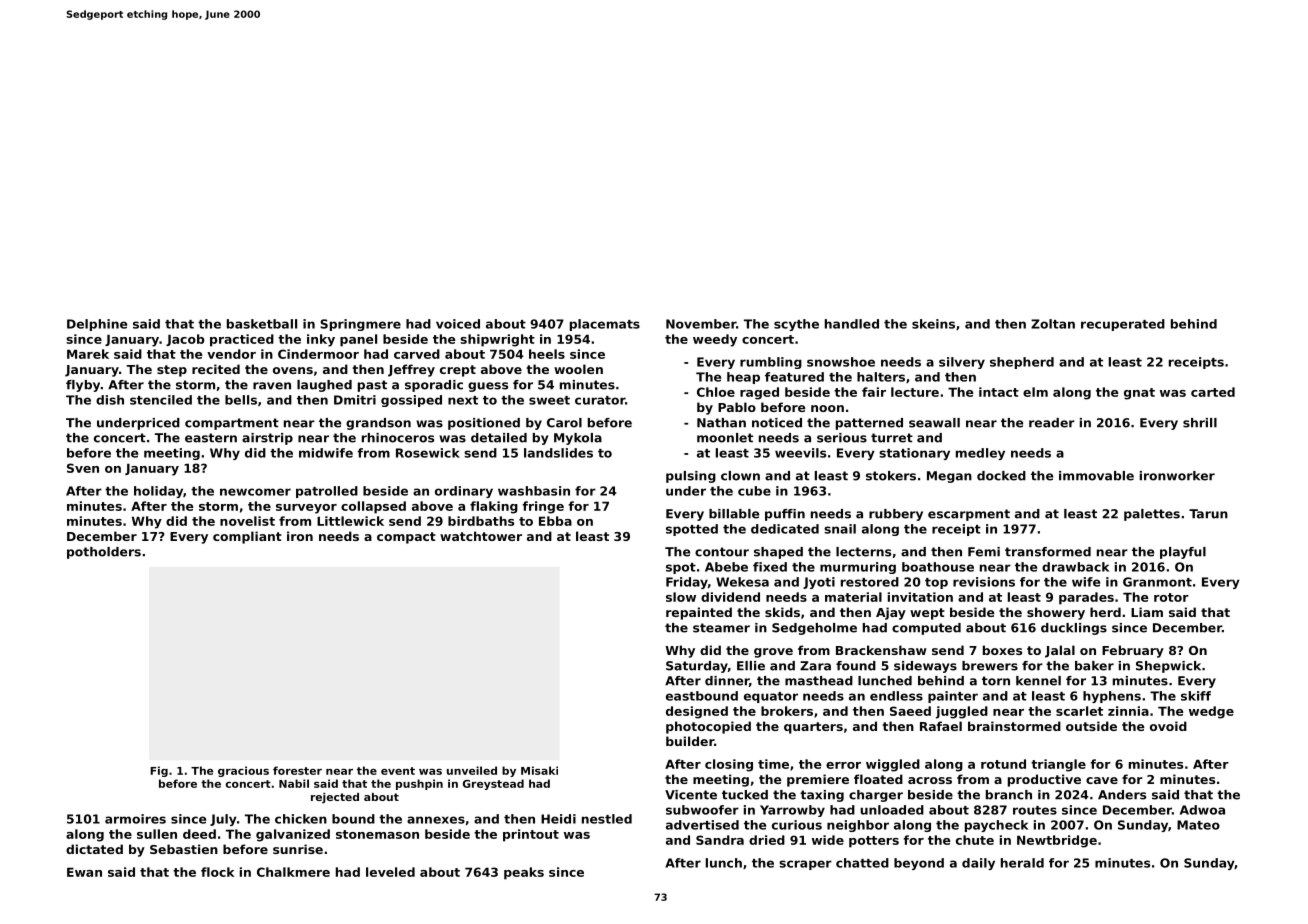 The image size is (1308, 924). Describe the element at coordinates (1168, 726) in the screenshot. I see `ovoid` at that location.
